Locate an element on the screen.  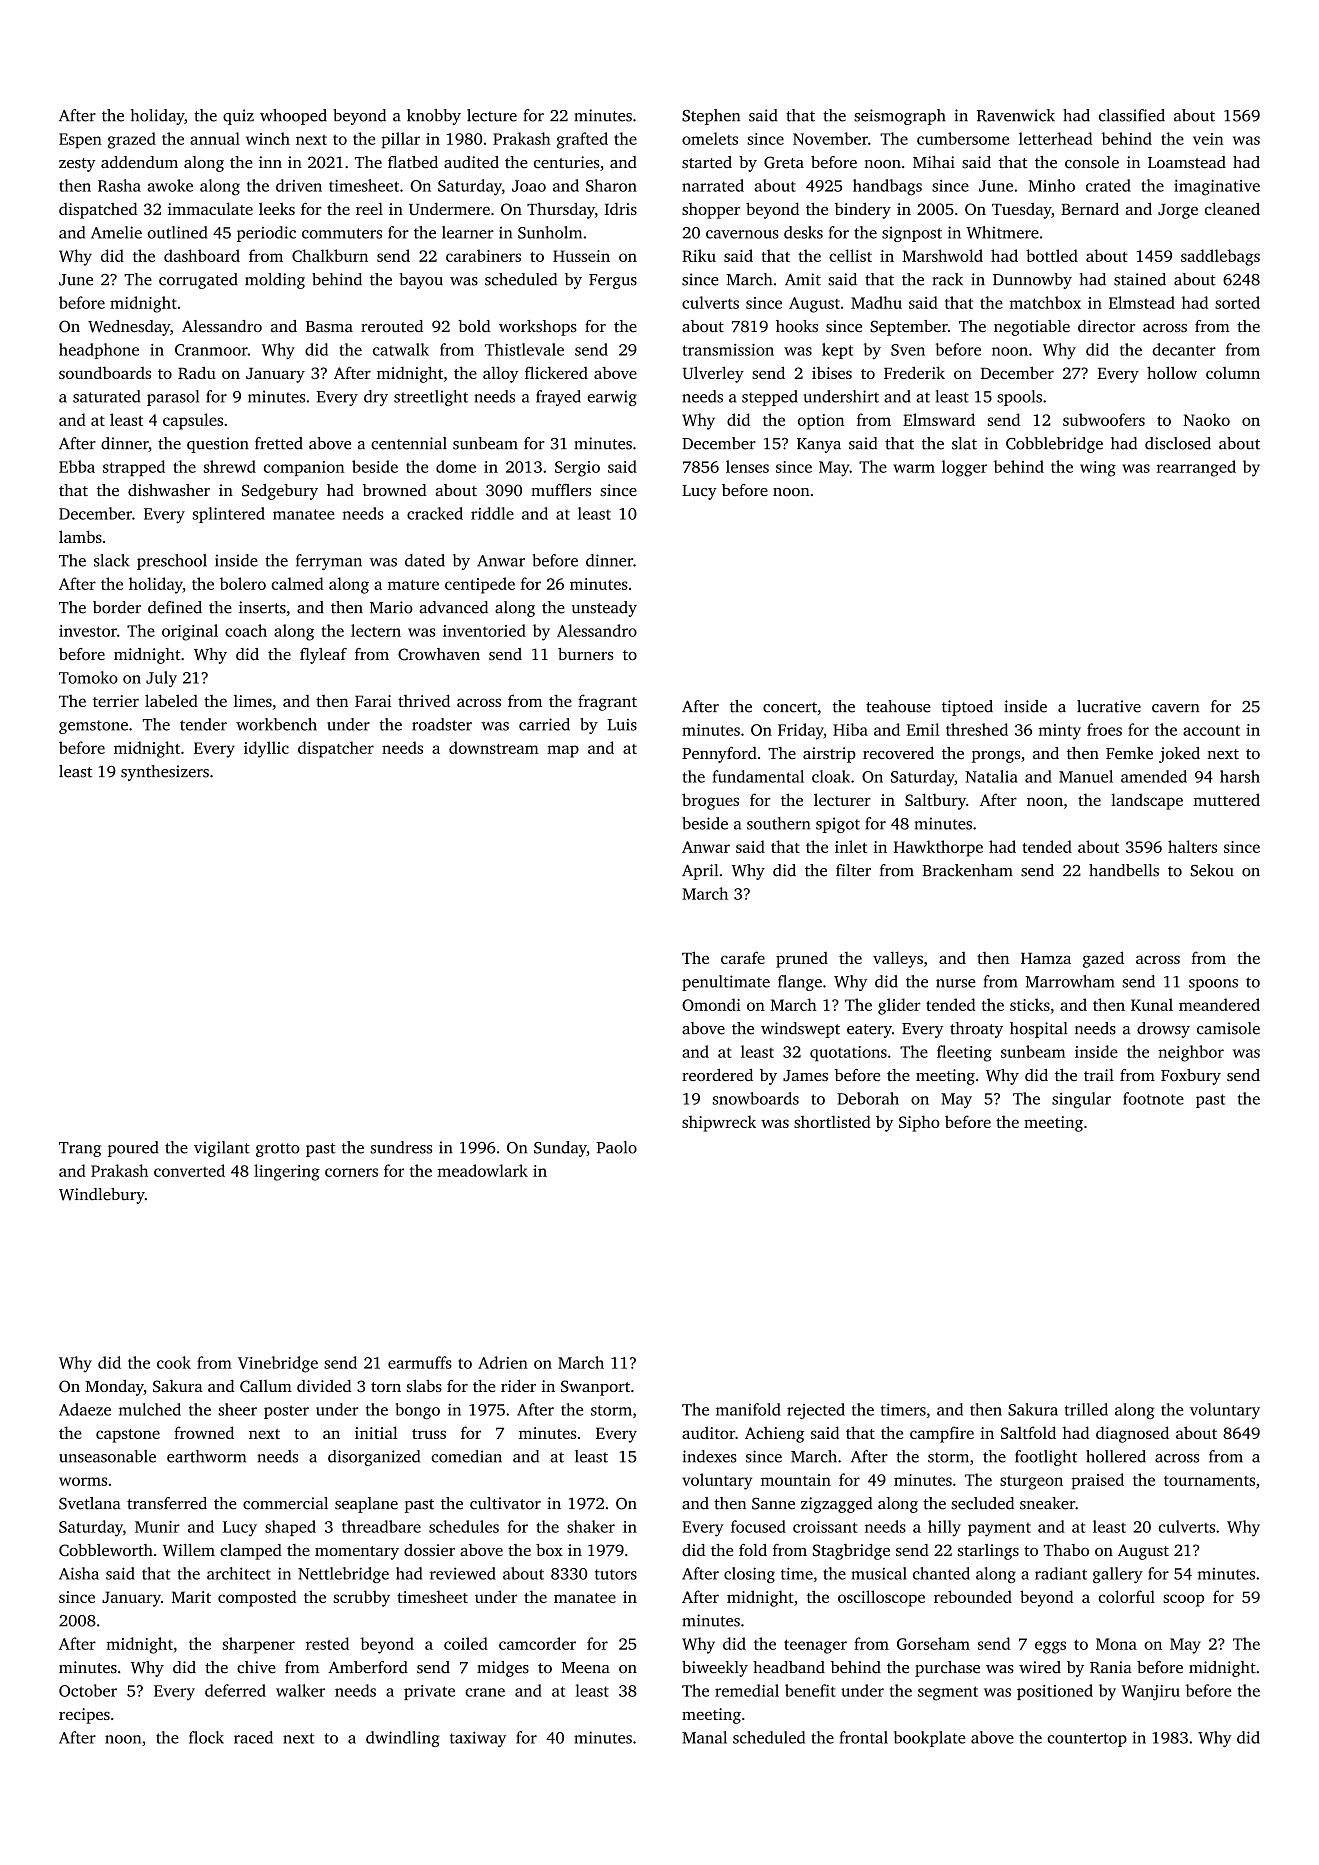
seismograph is located at coordinates (900, 117).
